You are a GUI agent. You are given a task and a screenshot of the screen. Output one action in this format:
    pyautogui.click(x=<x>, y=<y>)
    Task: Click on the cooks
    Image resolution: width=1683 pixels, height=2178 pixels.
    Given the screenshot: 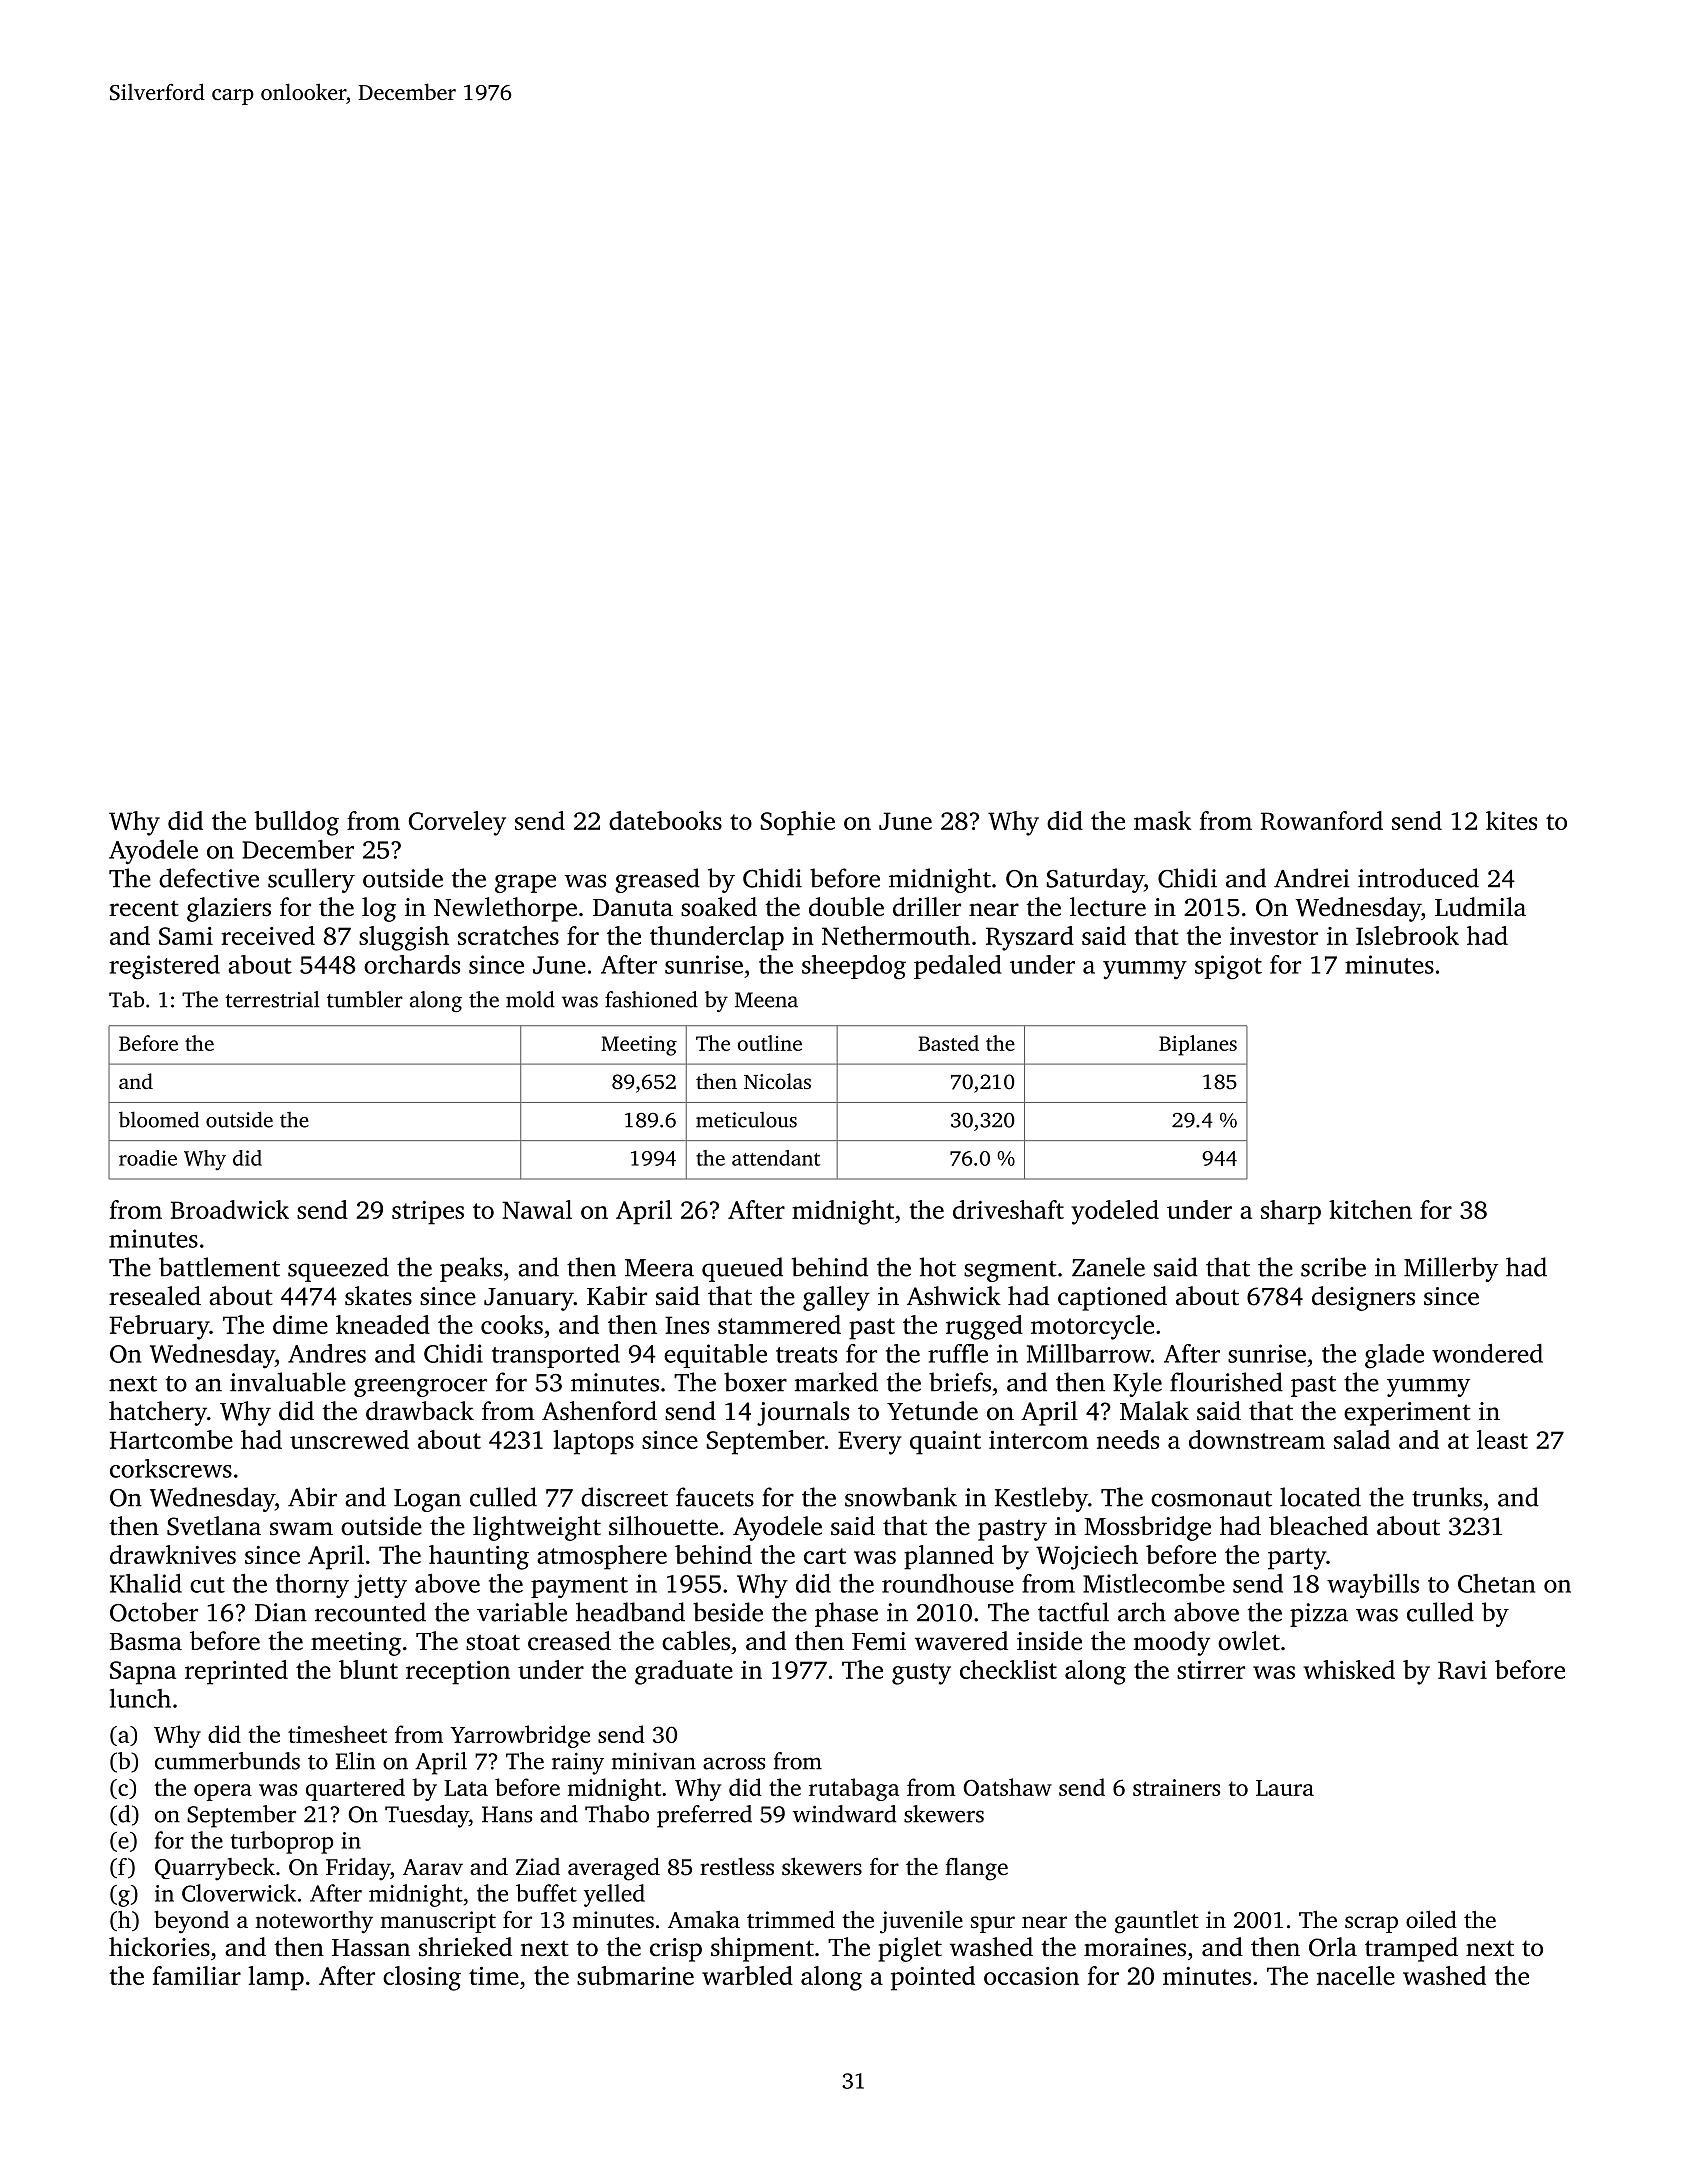 What is the action you would take?
    pyautogui.click(x=512, y=1324)
